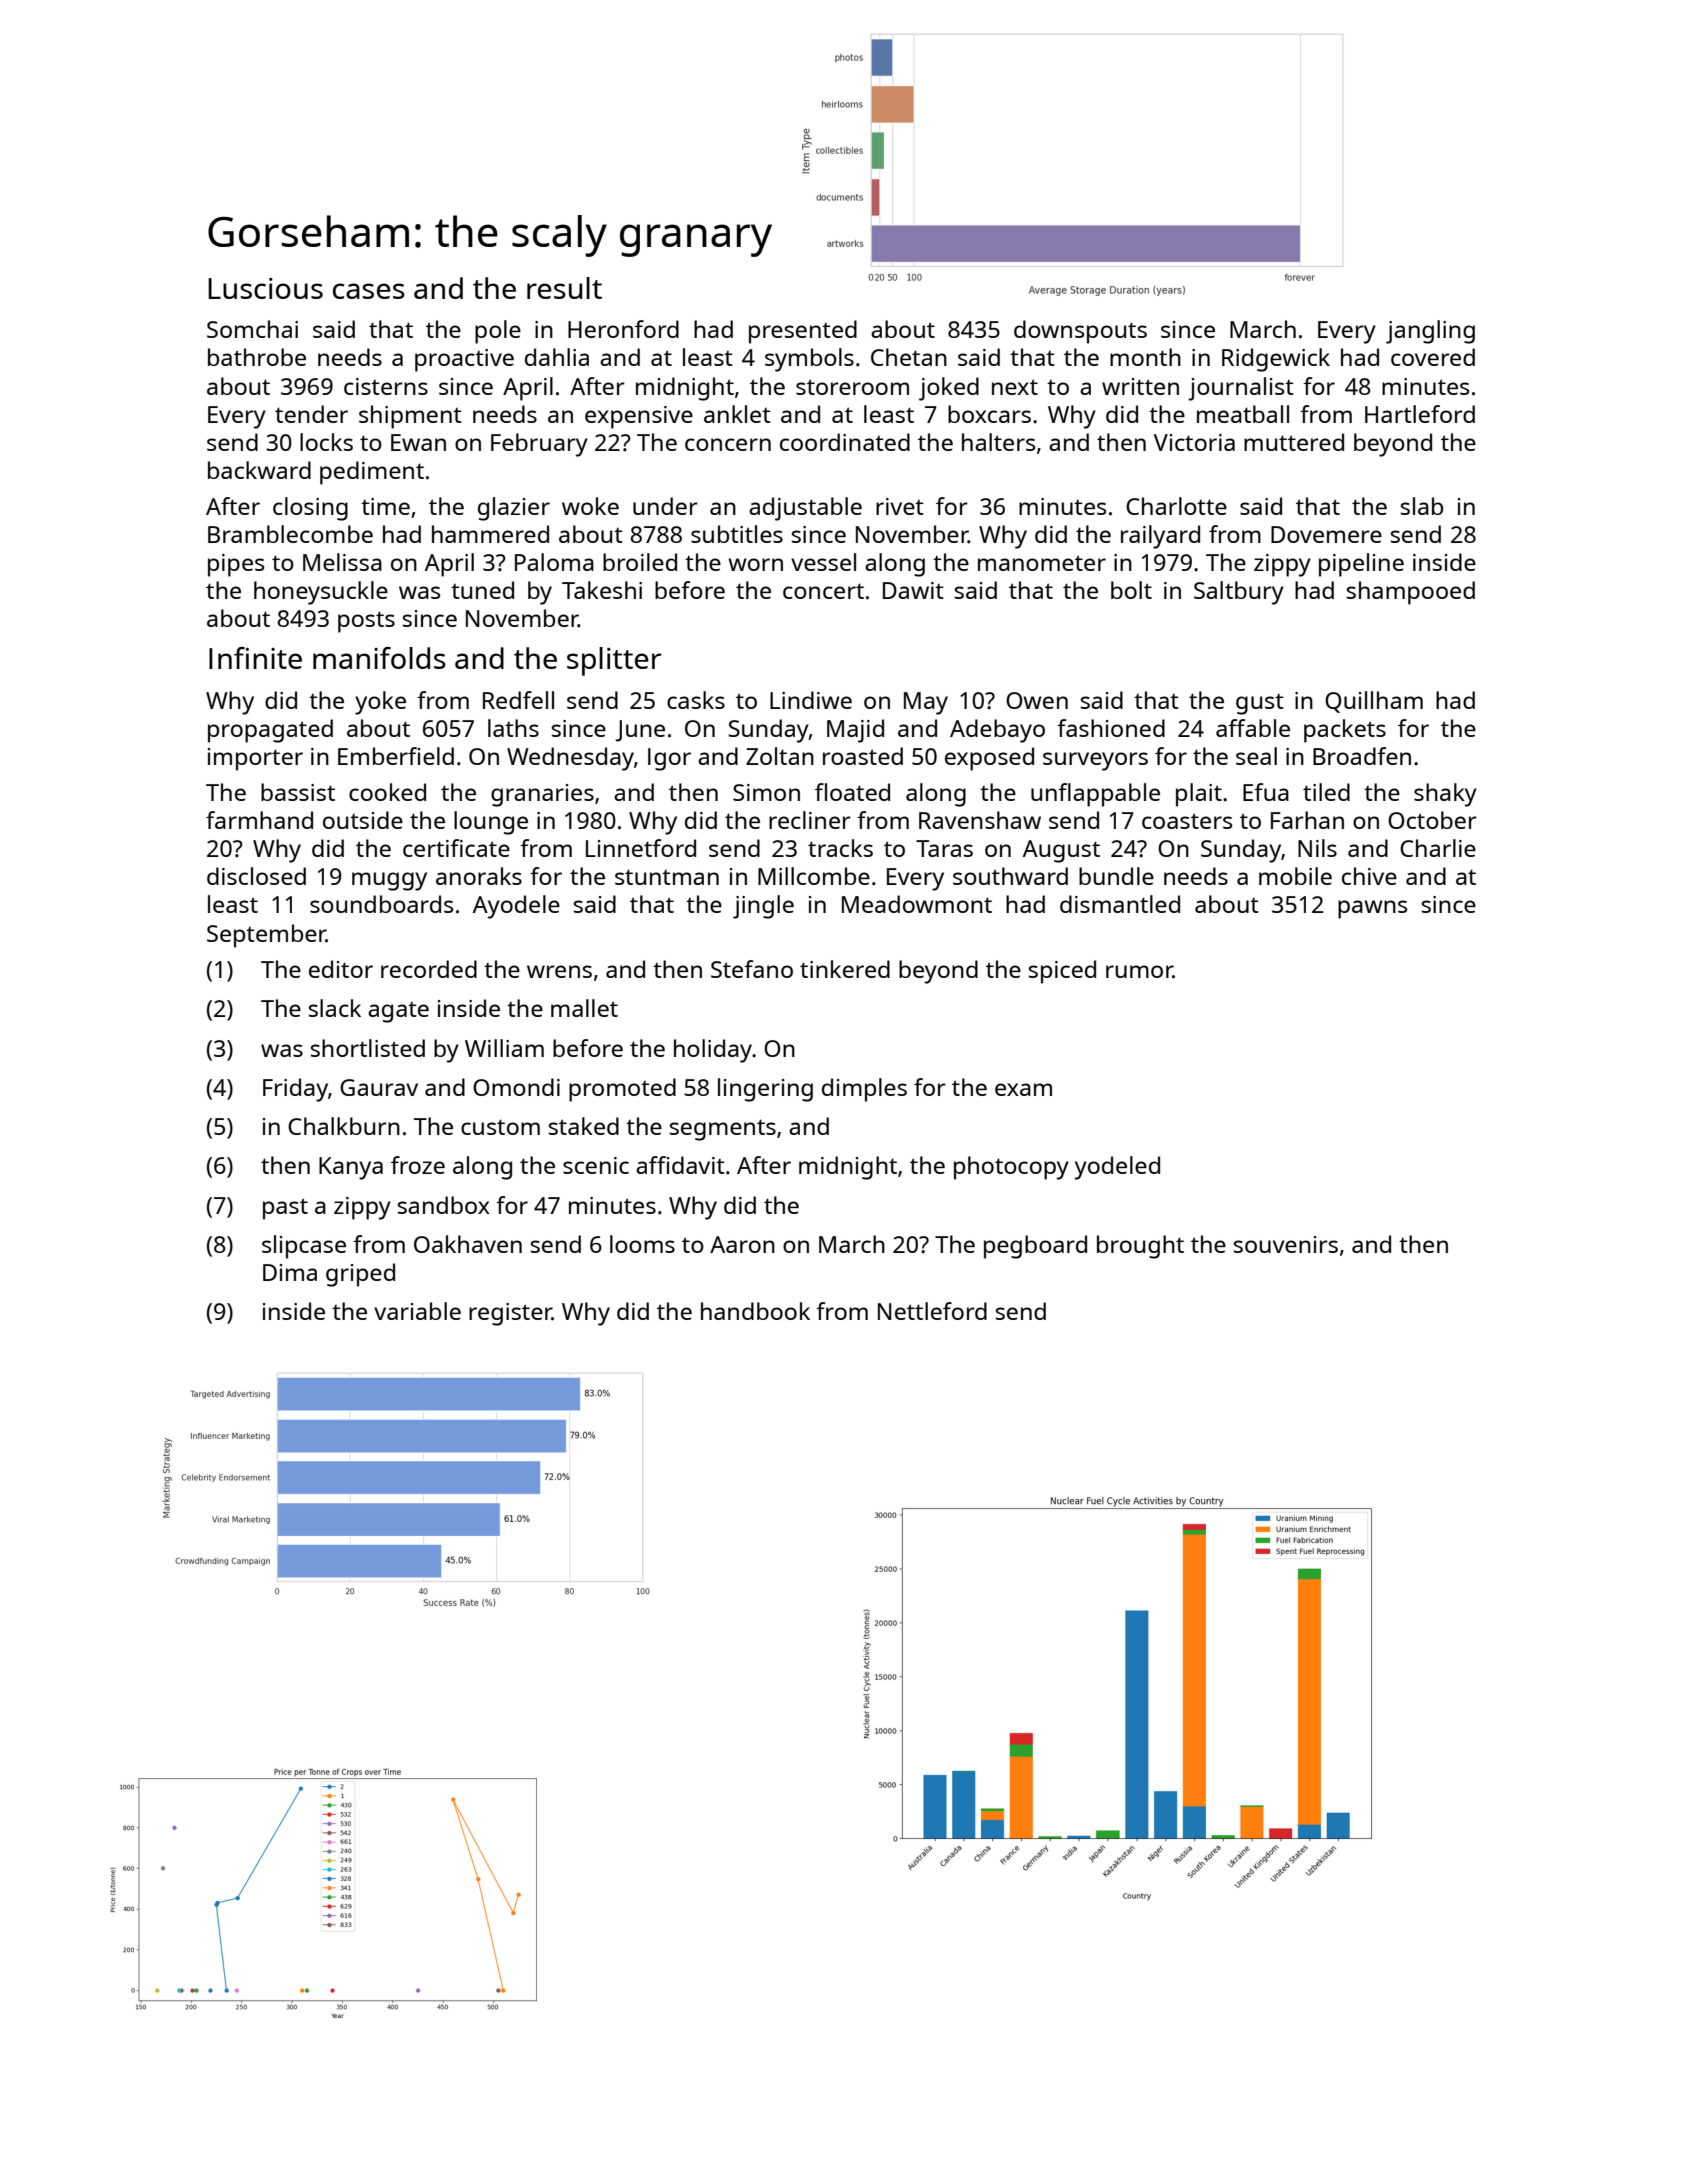 This image has width=1683, height=2178. I want to click on jangling, so click(1430, 332).
